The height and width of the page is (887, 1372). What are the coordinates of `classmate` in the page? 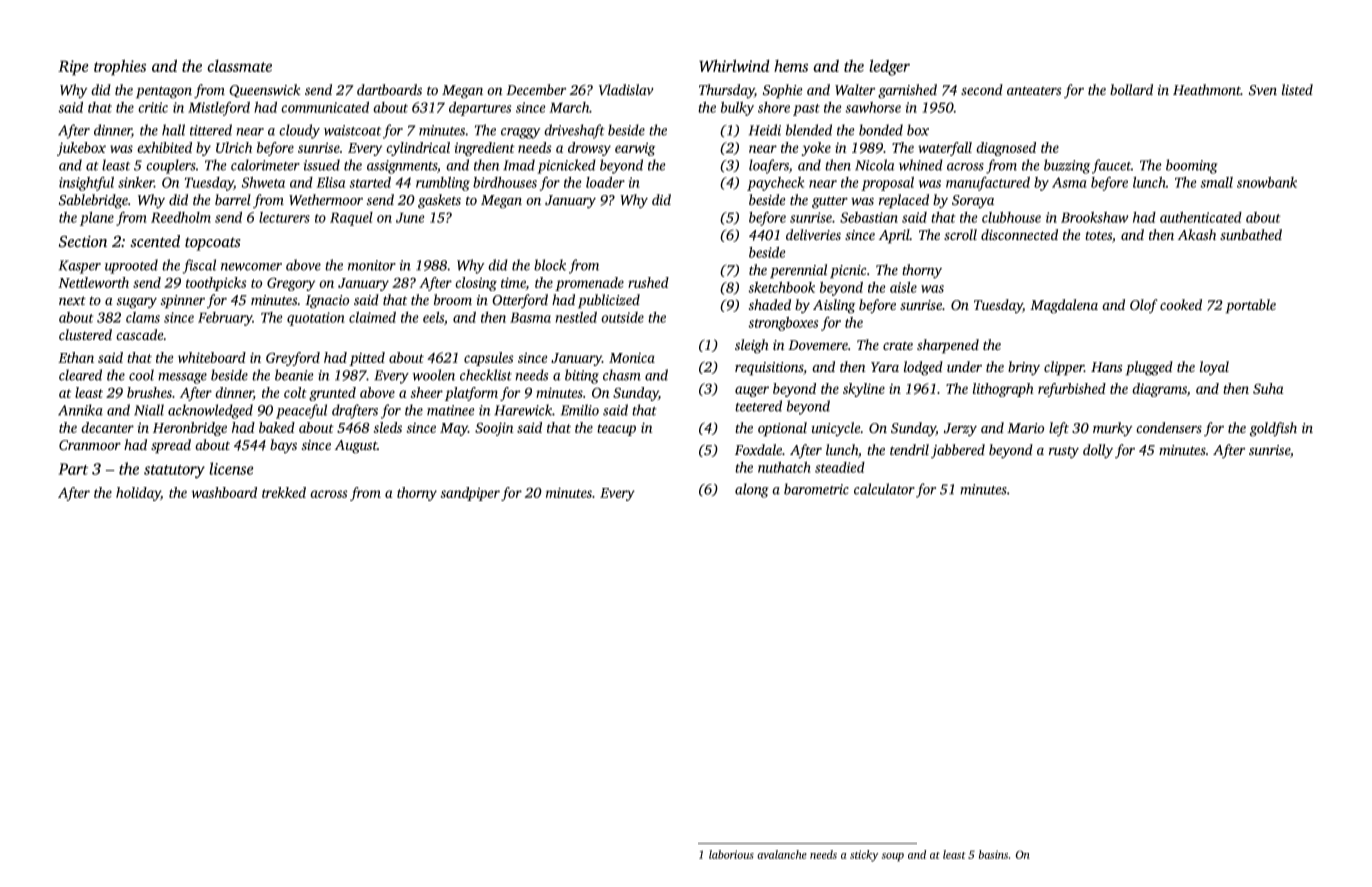 It's located at (239, 65).
